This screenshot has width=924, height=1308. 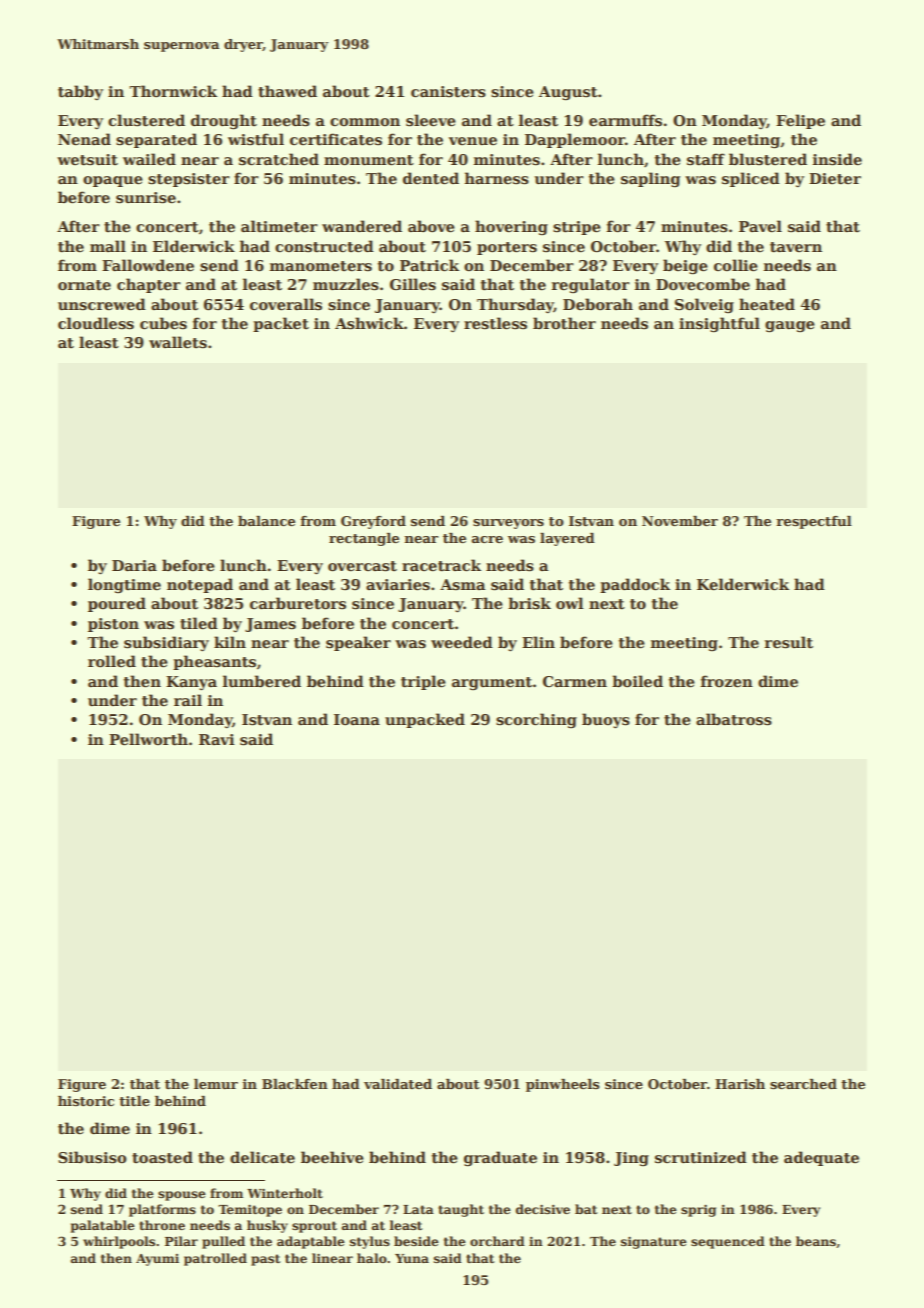 I want to click on scorching, so click(x=536, y=720).
